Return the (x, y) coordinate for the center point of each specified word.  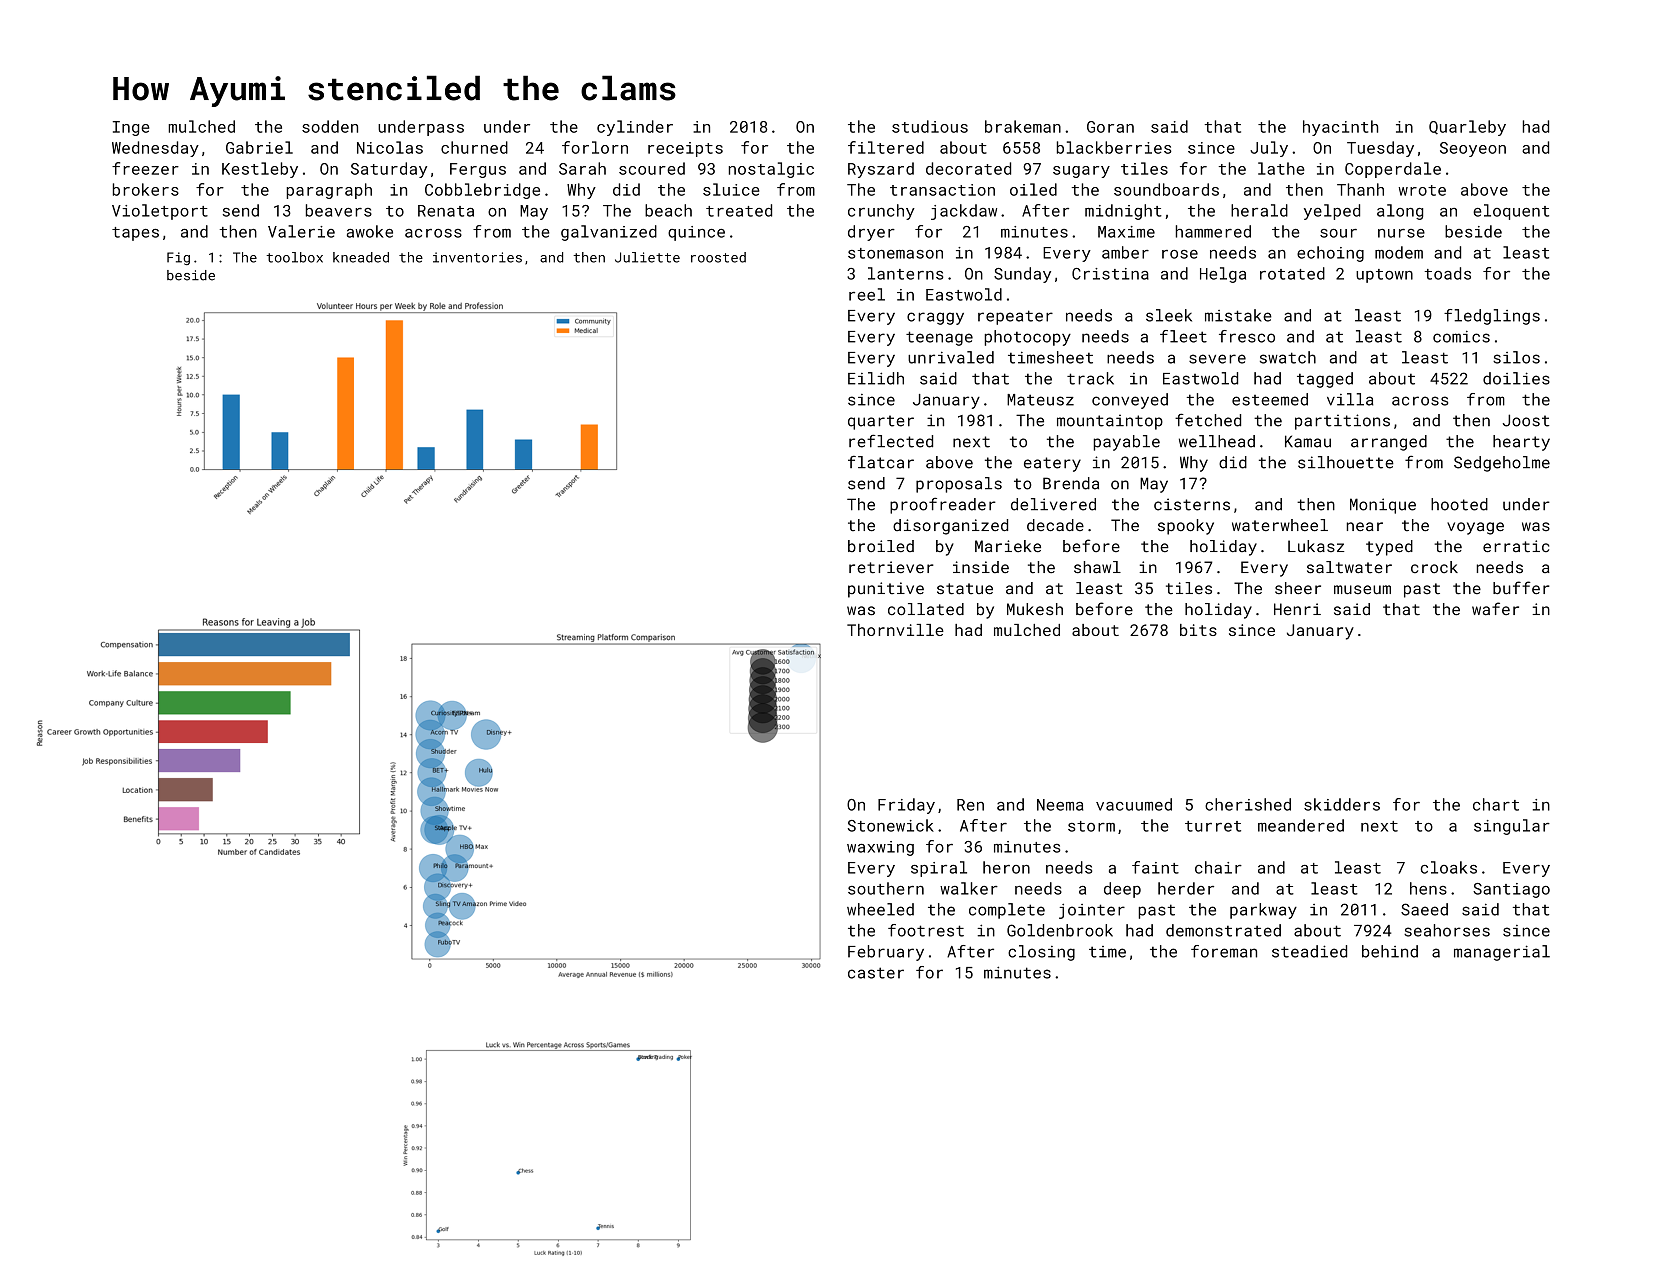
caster (876, 973)
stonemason (895, 253)
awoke (370, 231)
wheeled (880, 909)
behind (1390, 951)
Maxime (1126, 232)
